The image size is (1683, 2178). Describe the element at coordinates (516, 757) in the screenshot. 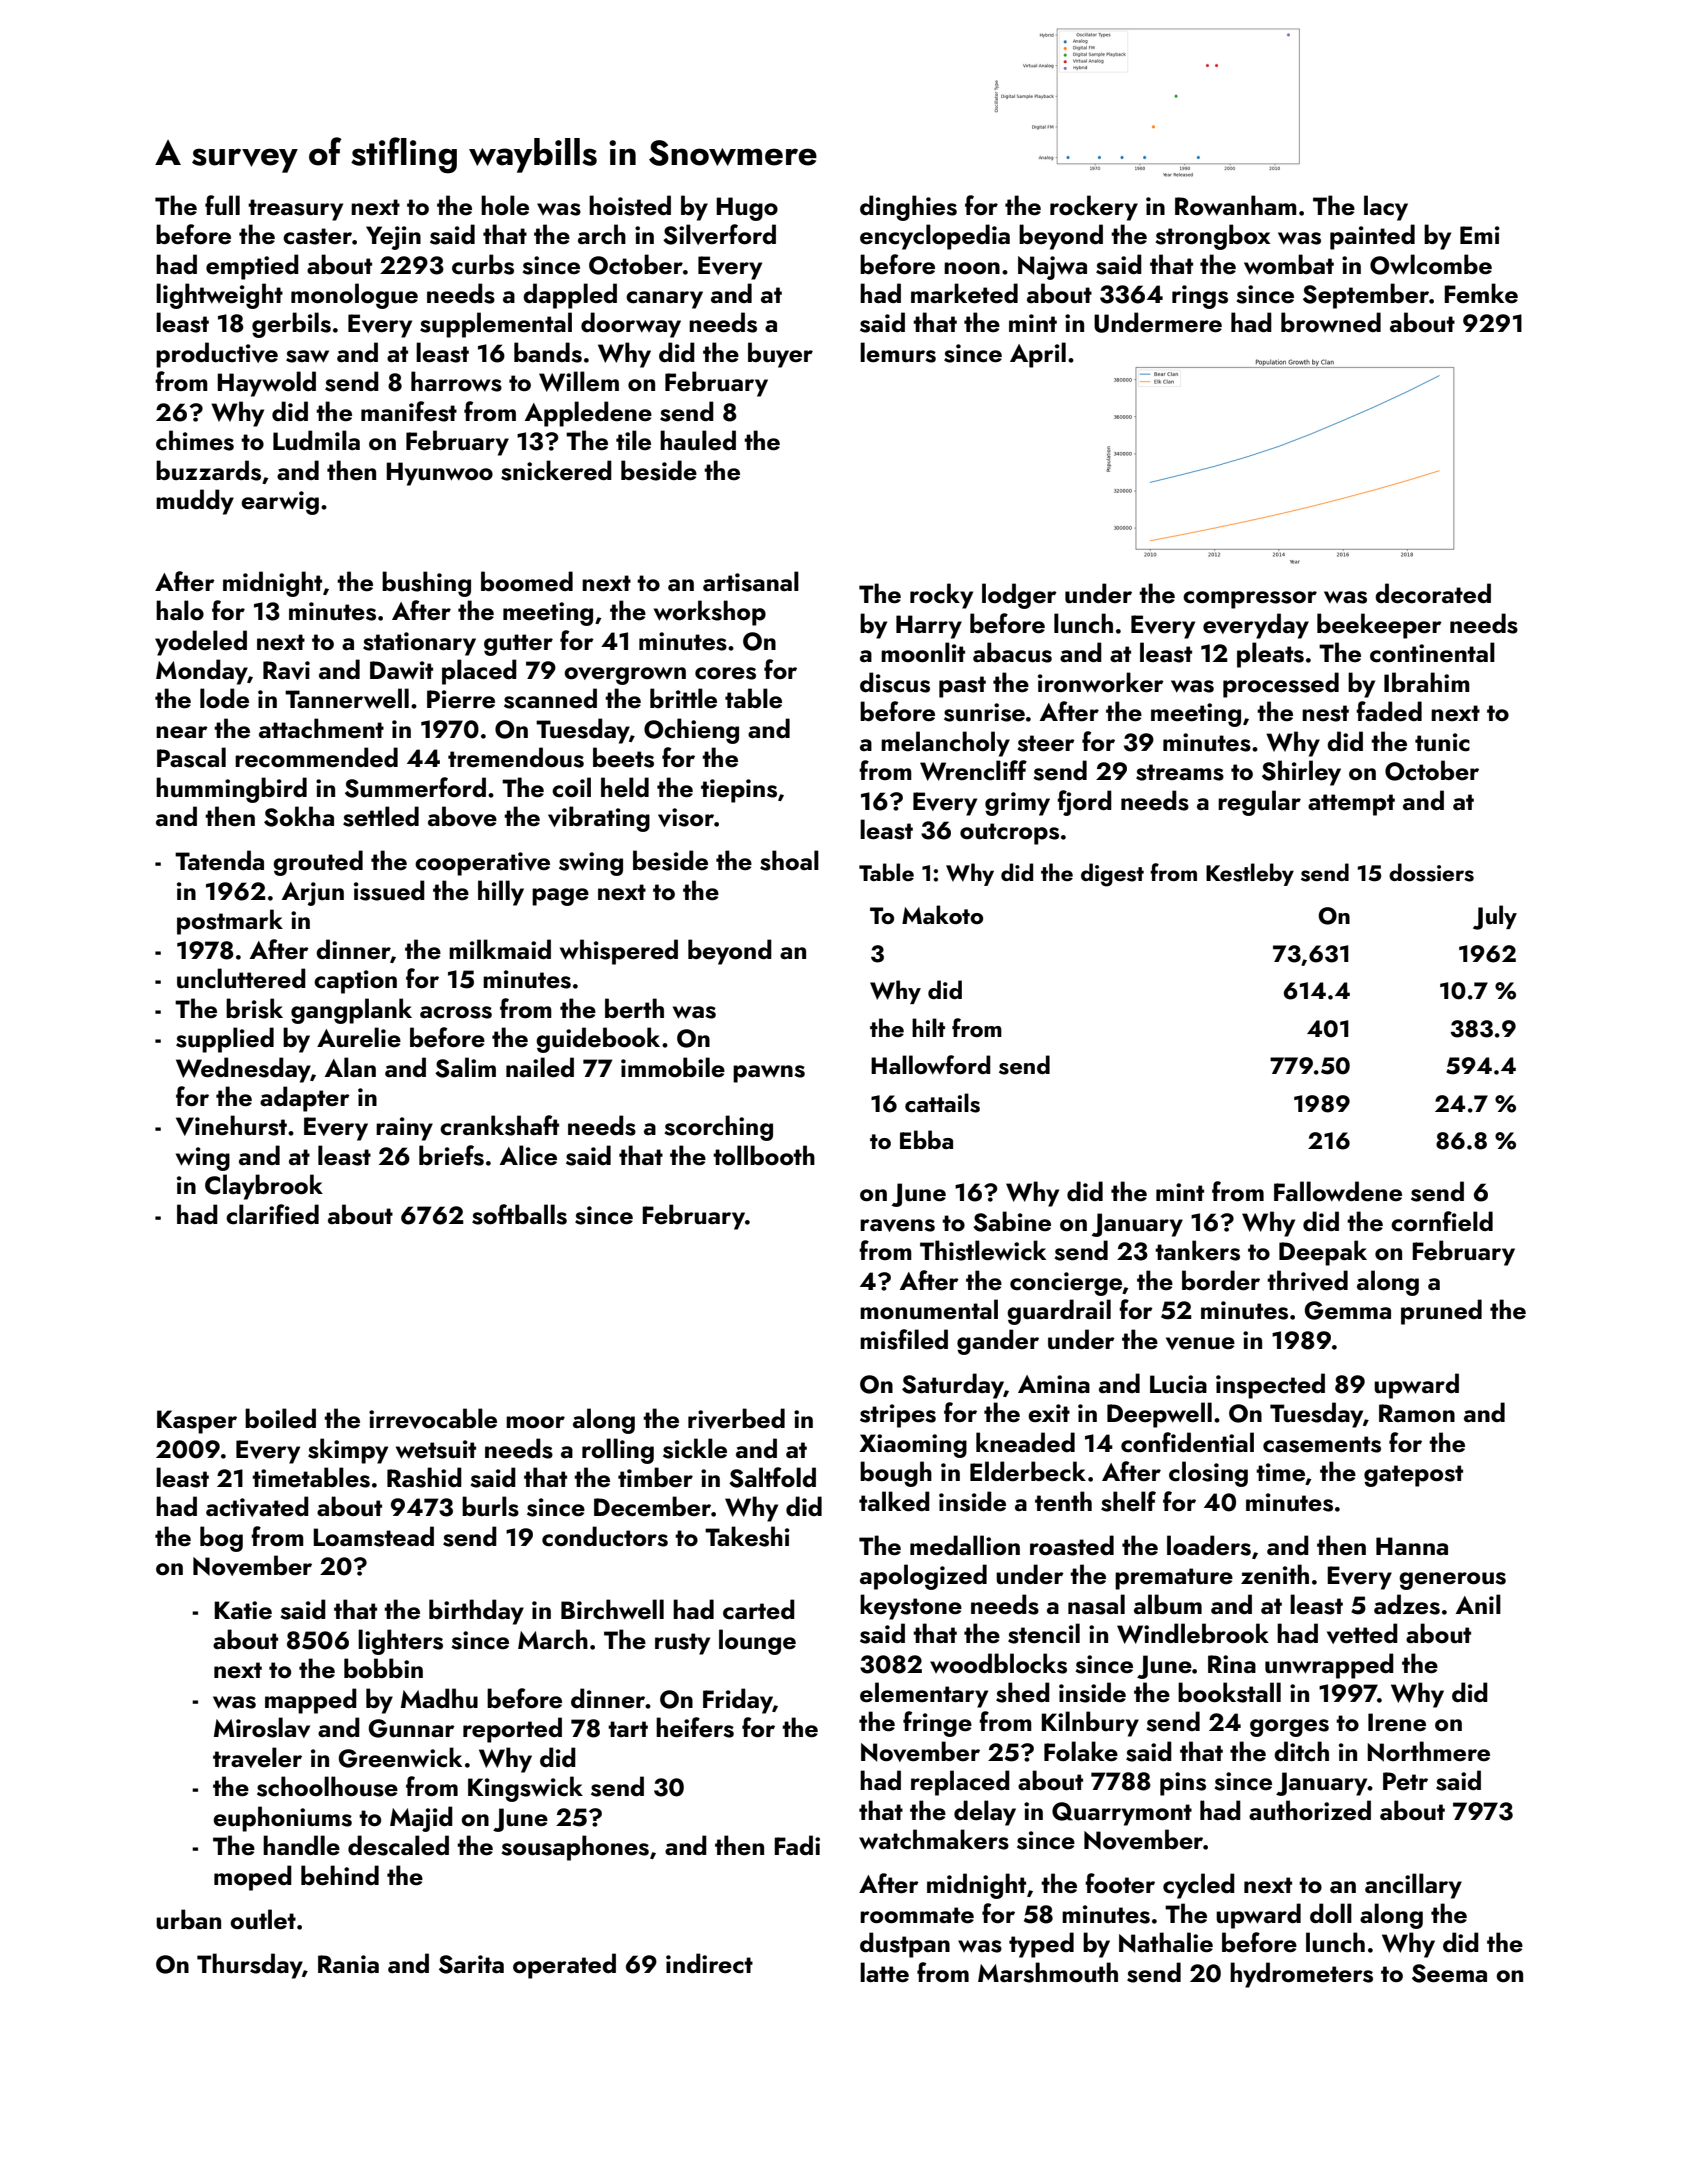

I see `tremendous` at that location.
